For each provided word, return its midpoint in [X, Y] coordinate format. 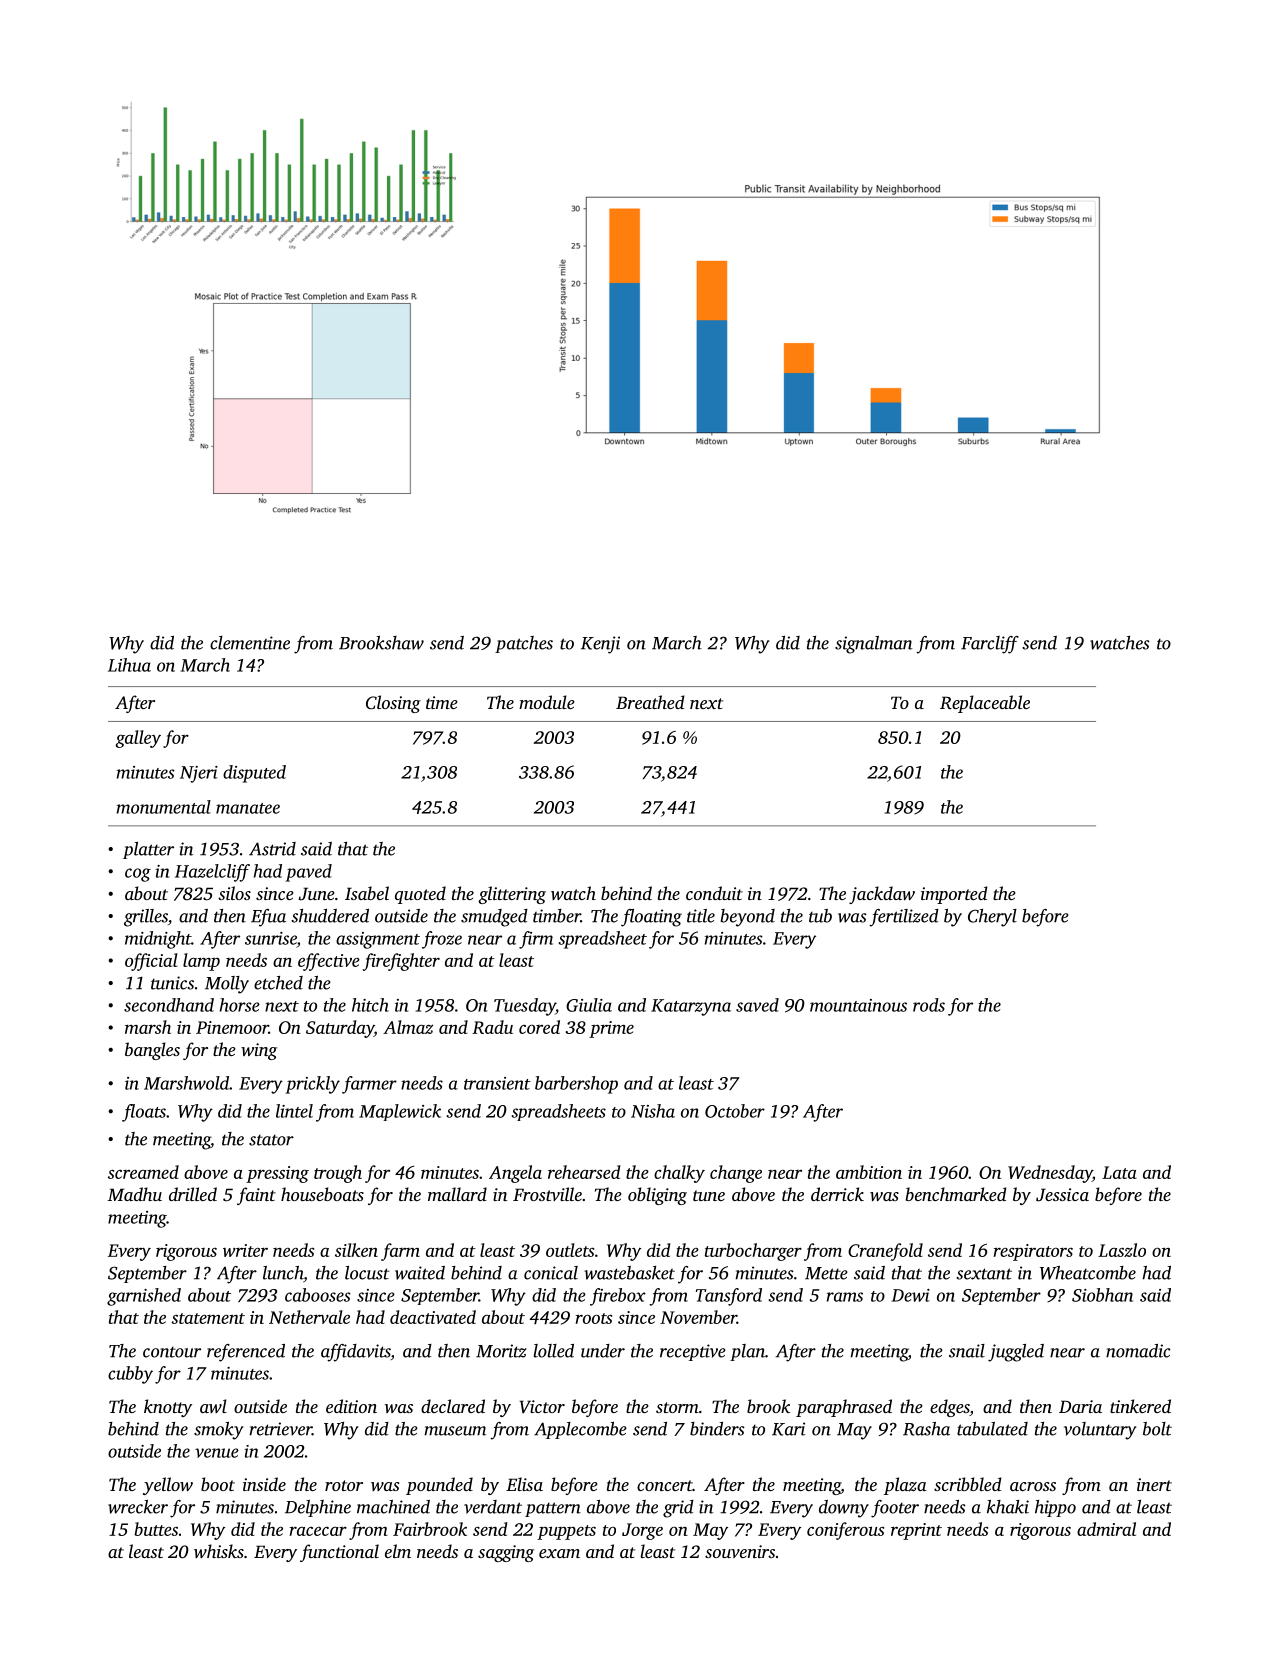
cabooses [318, 1295]
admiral [1106, 1529]
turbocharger [753, 1252]
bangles [152, 1051]
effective [329, 962]
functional [339, 1553]
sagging [506, 1553]
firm [536, 940]
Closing [393, 704]
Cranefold [885, 1252]
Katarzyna [691, 1007]
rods [929, 1005]
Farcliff [990, 645]
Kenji [600, 645]
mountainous [858, 1005]
